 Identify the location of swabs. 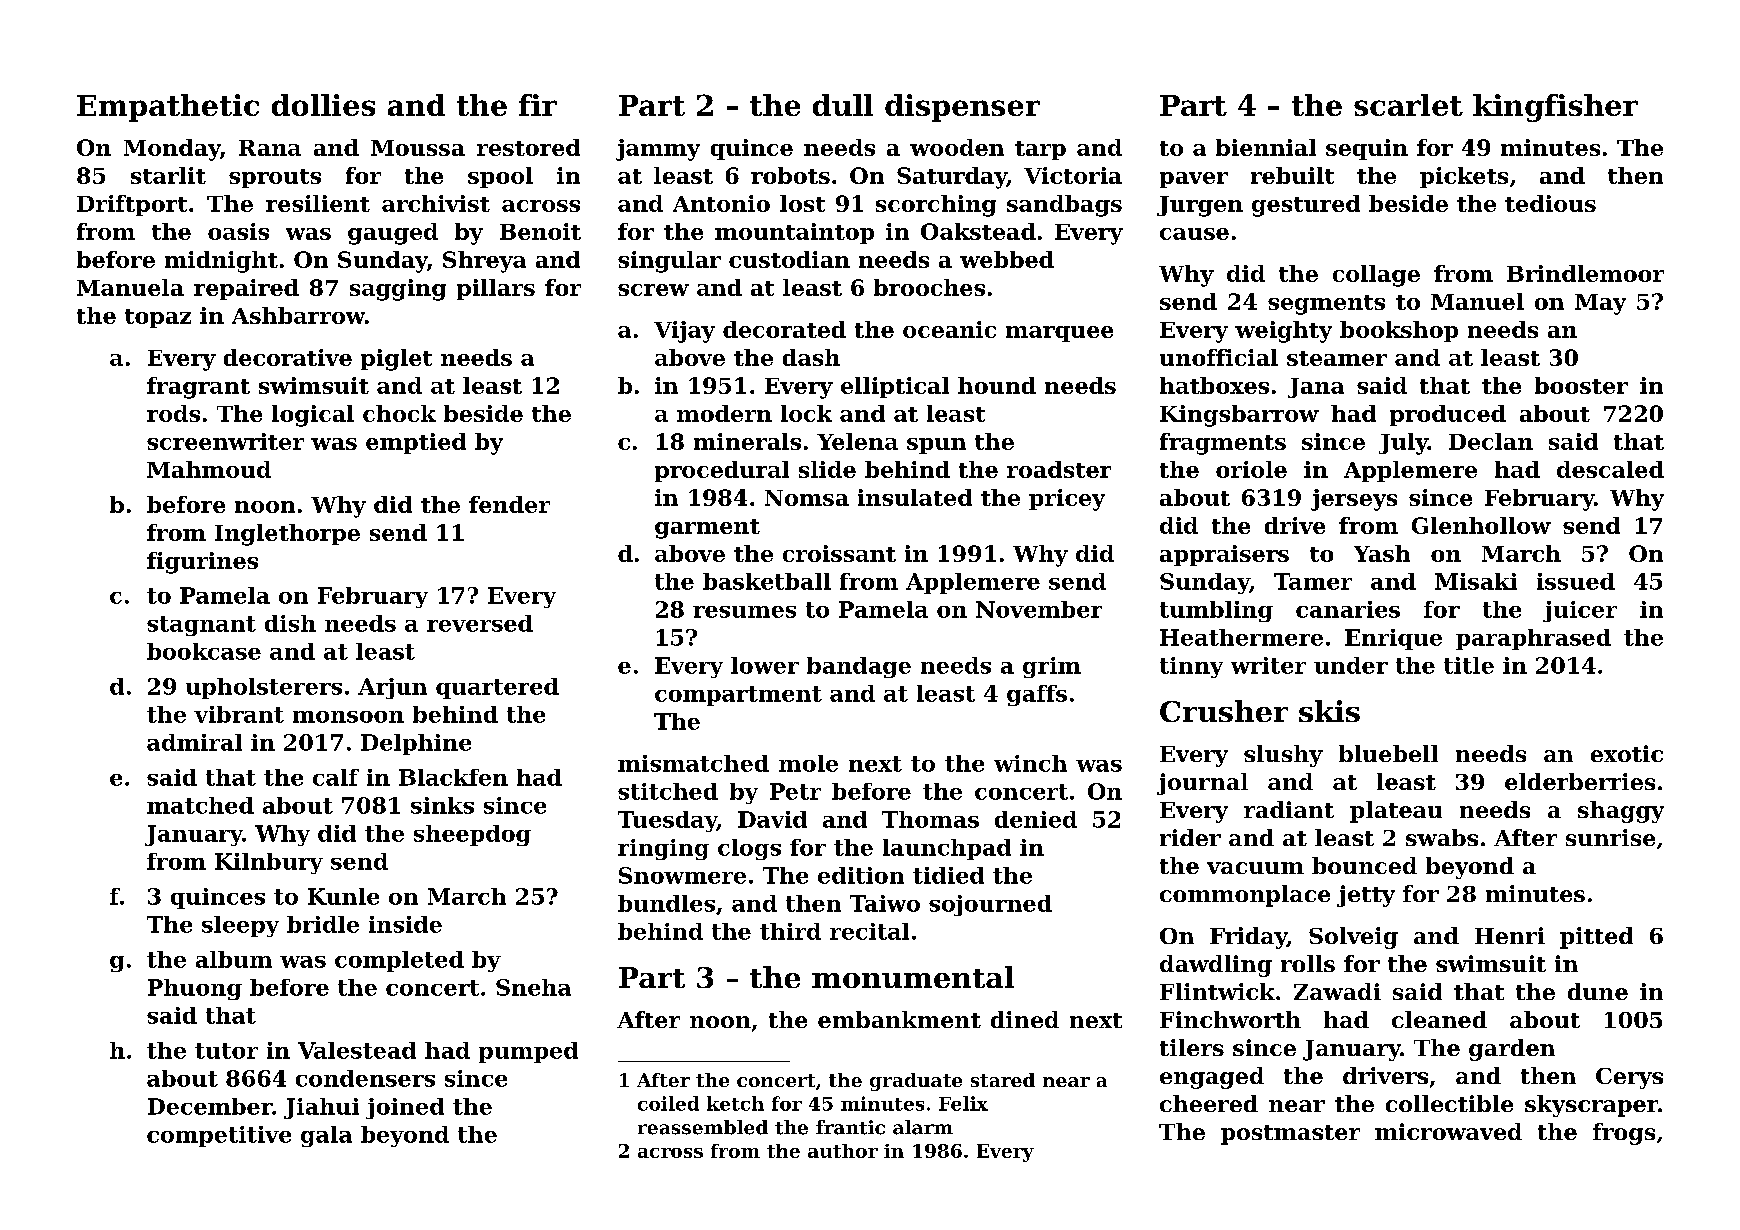
(1442, 837).
